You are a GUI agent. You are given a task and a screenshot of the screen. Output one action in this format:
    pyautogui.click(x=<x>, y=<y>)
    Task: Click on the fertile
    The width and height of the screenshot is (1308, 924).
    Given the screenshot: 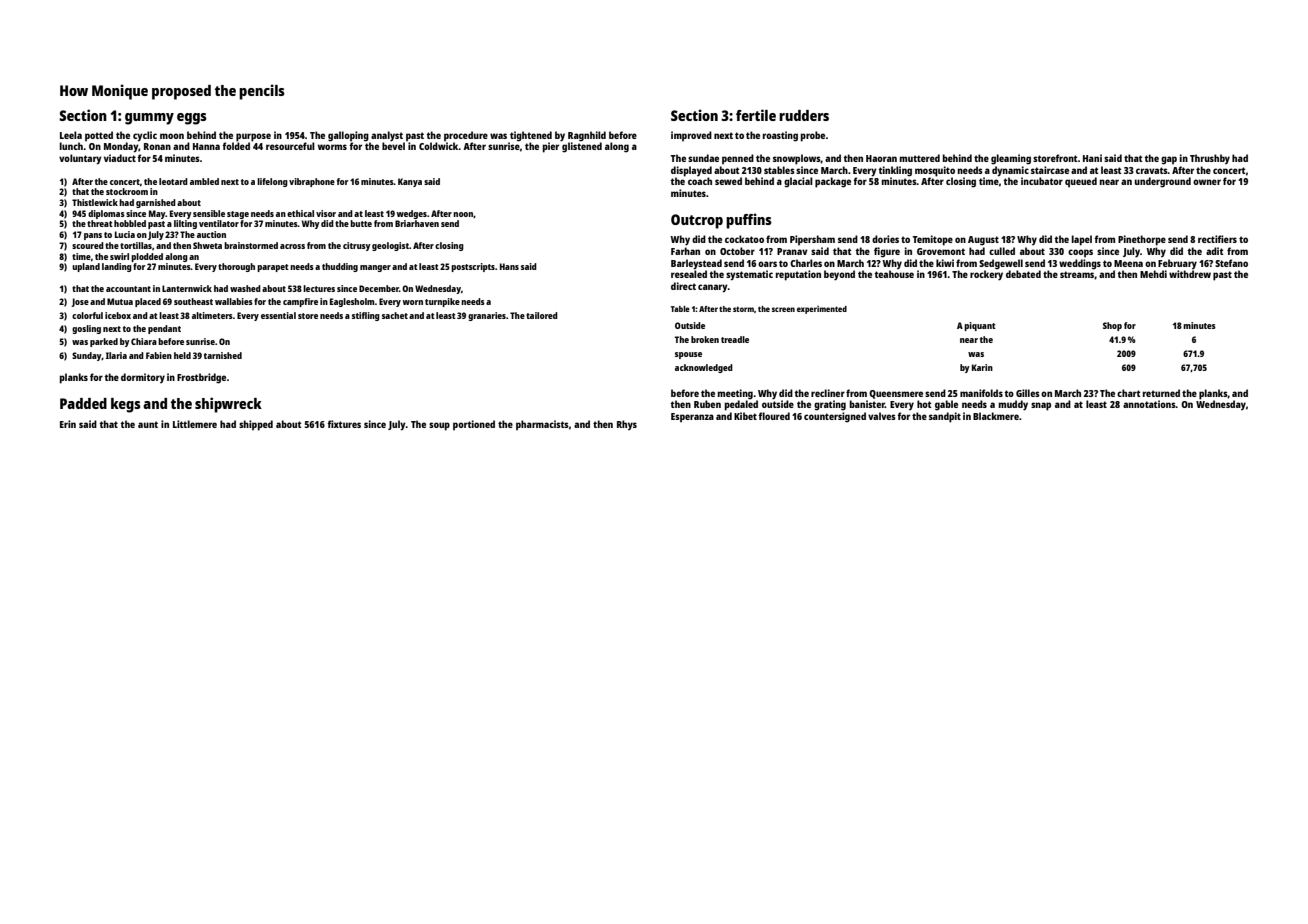 What is the action you would take?
    pyautogui.click(x=756, y=115)
